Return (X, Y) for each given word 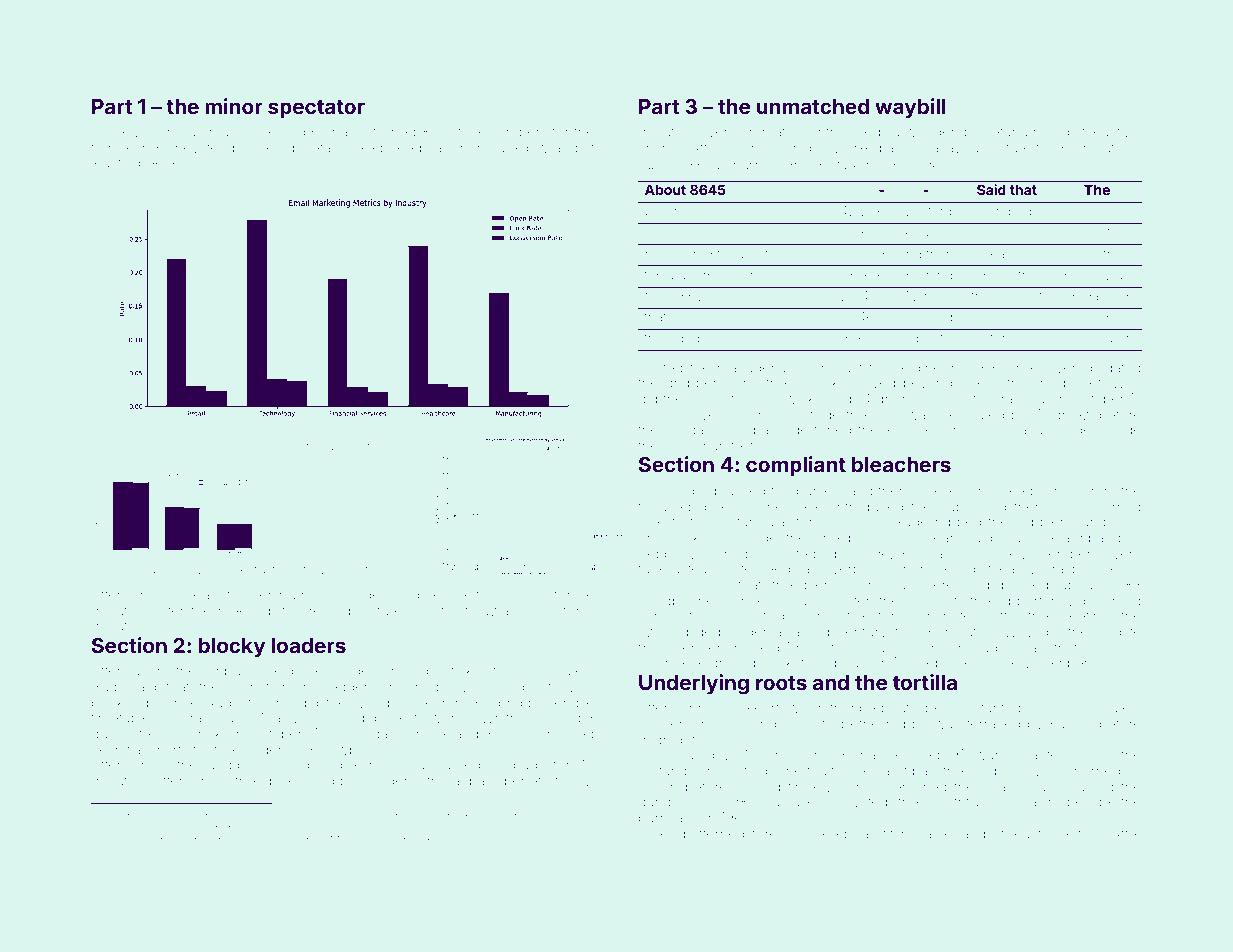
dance (404, 447)
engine (918, 369)
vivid (678, 445)
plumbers (516, 133)
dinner (344, 447)
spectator (316, 109)
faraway (491, 612)
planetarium (1002, 133)
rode (1076, 429)
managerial (753, 369)
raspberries (1089, 570)
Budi (106, 686)
